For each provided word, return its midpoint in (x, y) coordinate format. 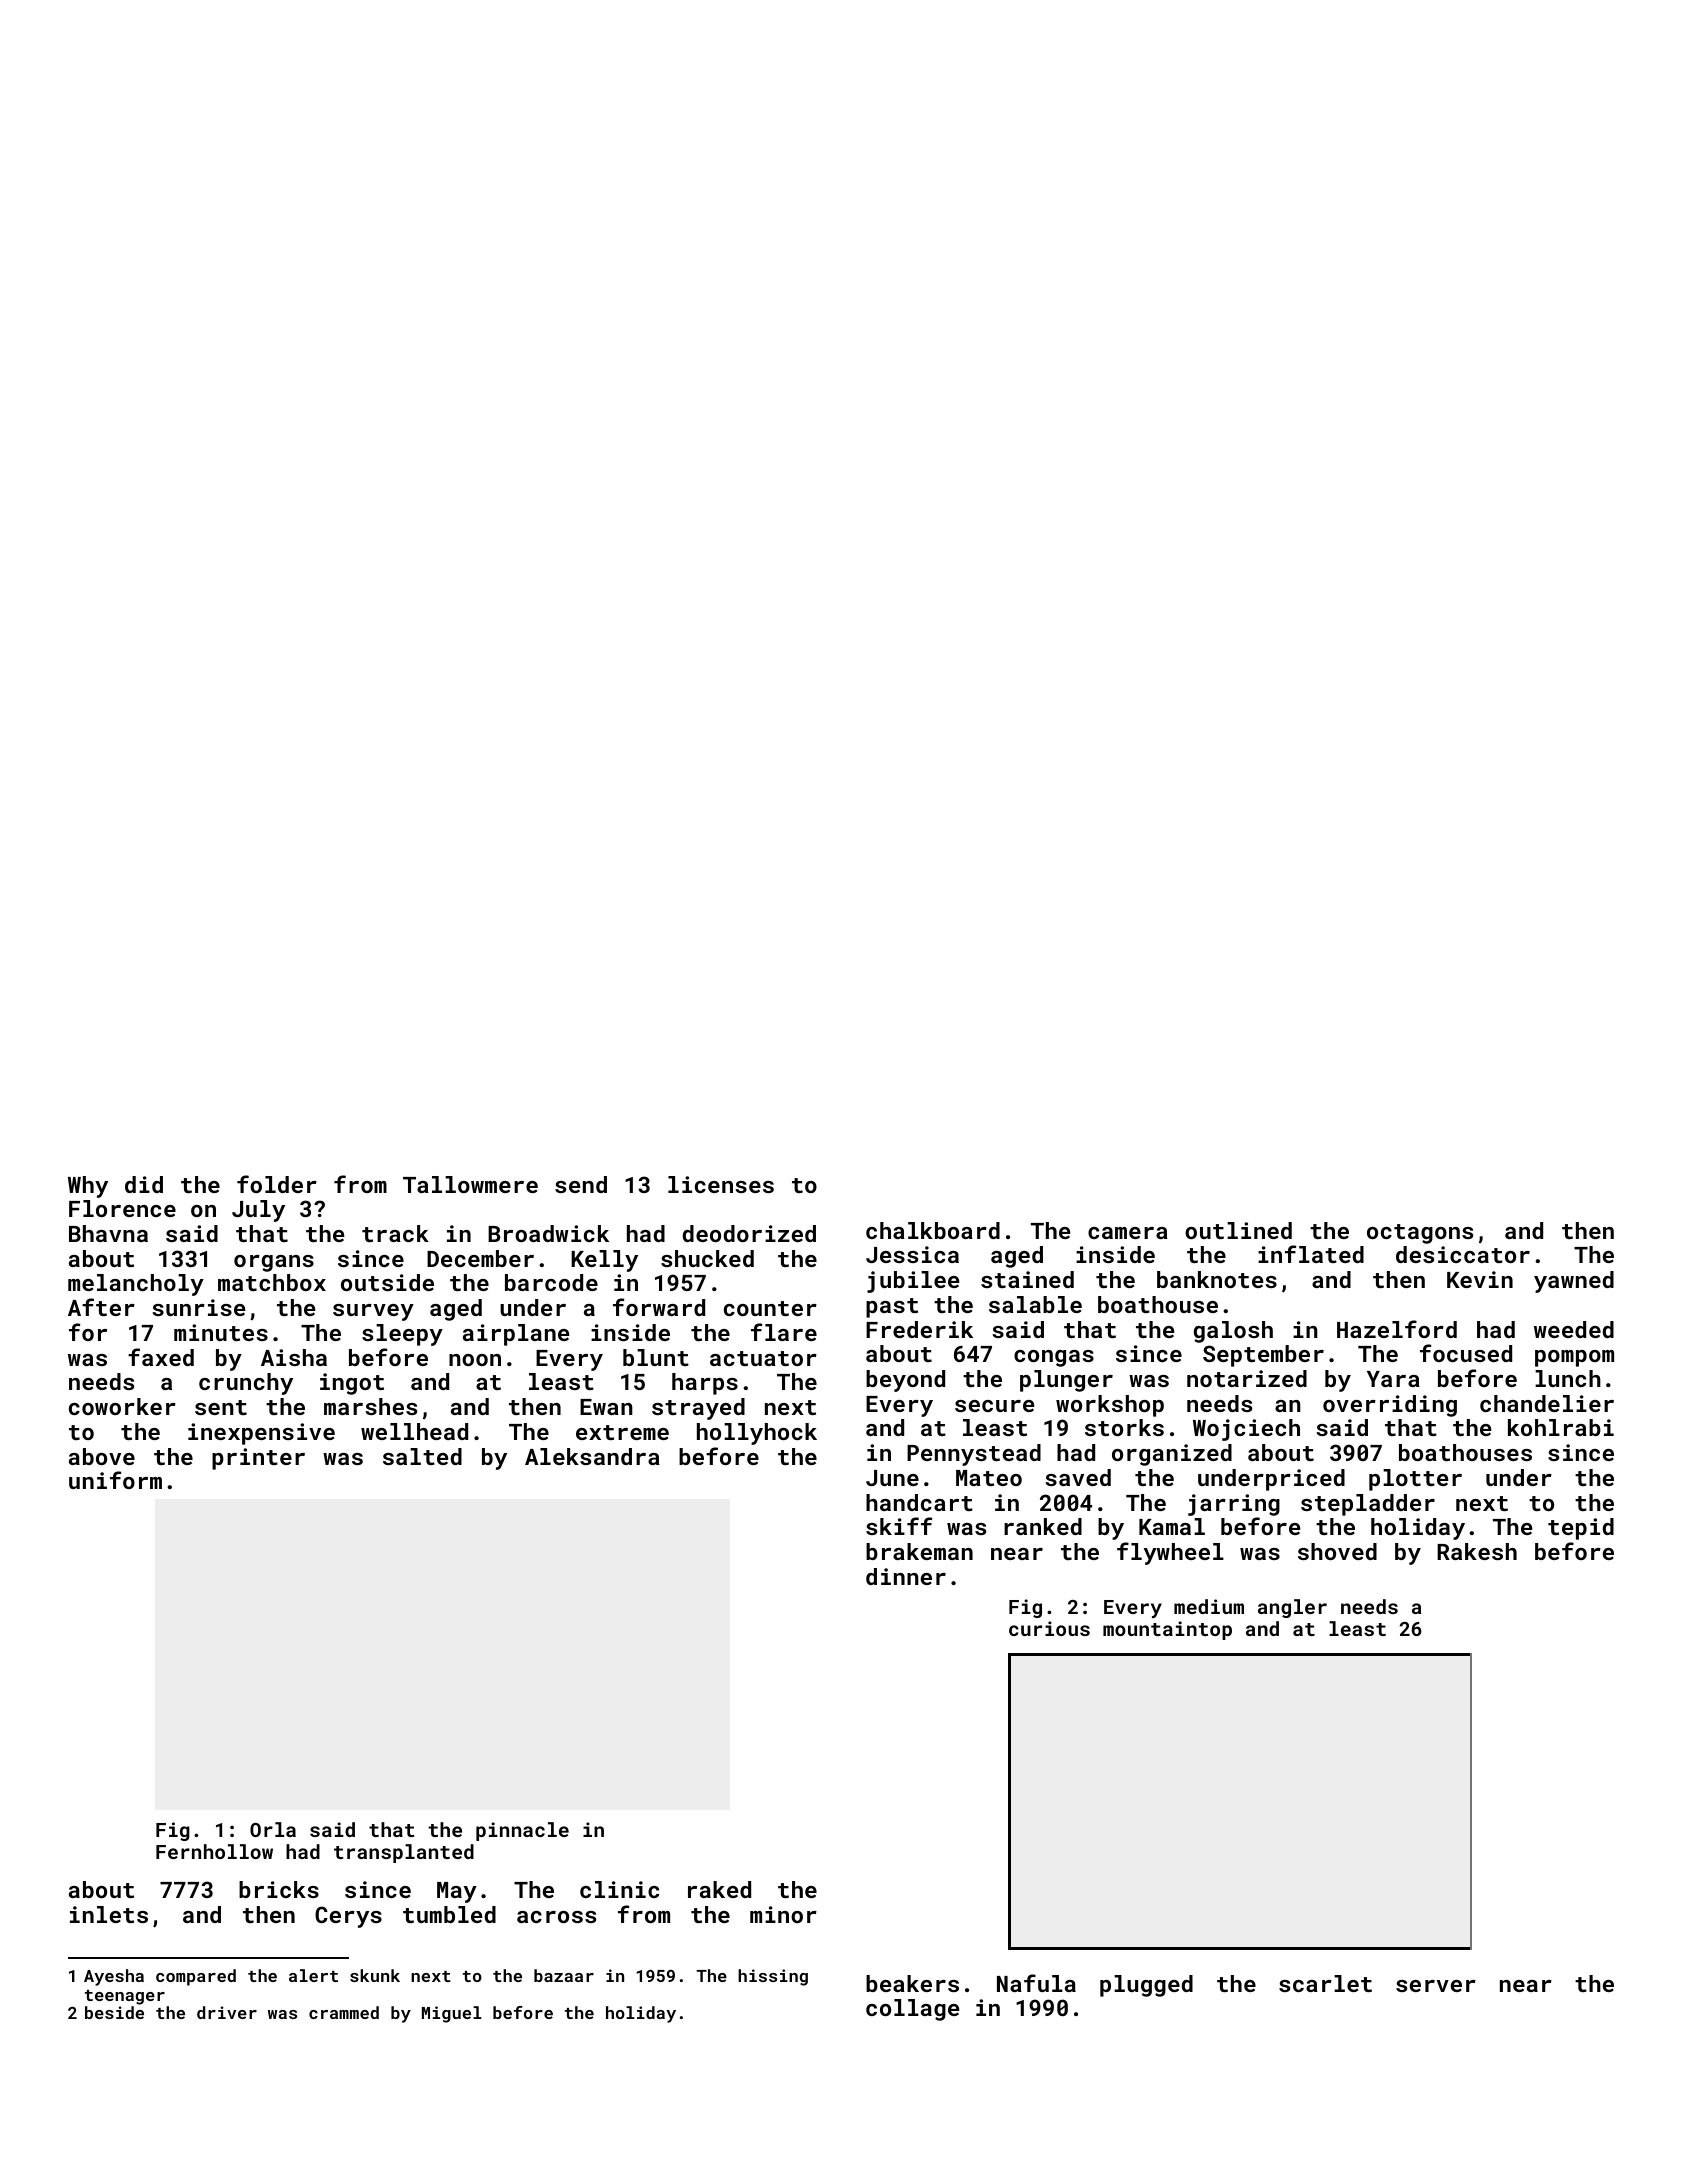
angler (1292, 1608)
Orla (273, 1829)
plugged (1146, 1986)
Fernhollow (214, 1851)
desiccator (1463, 1254)
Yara (1393, 1379)
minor (783, 1914)
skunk (375, 1975)
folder (277, 1184)
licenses (721, 1184)
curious (1049, 1628)
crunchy (246, 1384)
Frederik (919, 1329)
